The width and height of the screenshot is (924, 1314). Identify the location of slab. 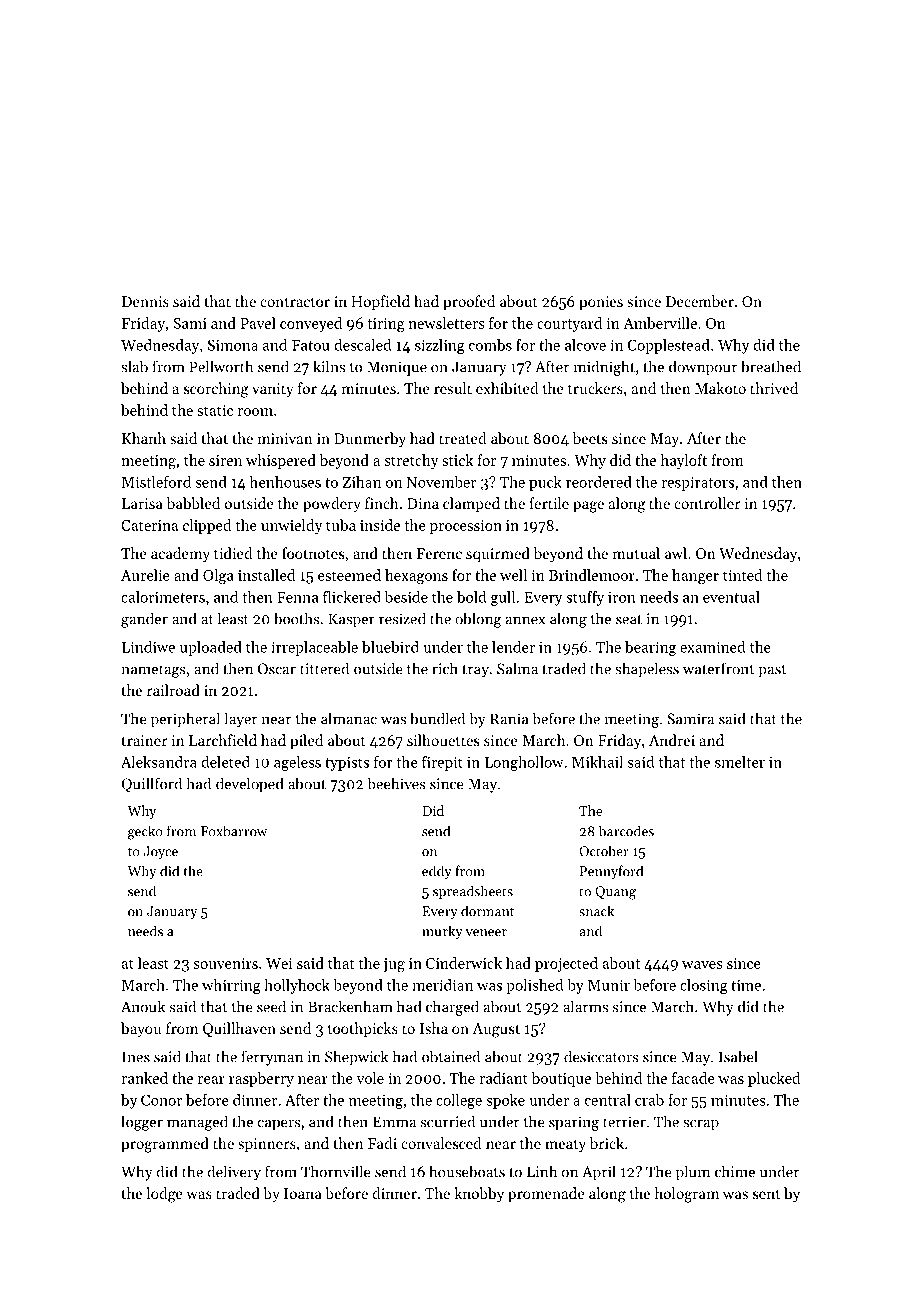
(134, 366).
